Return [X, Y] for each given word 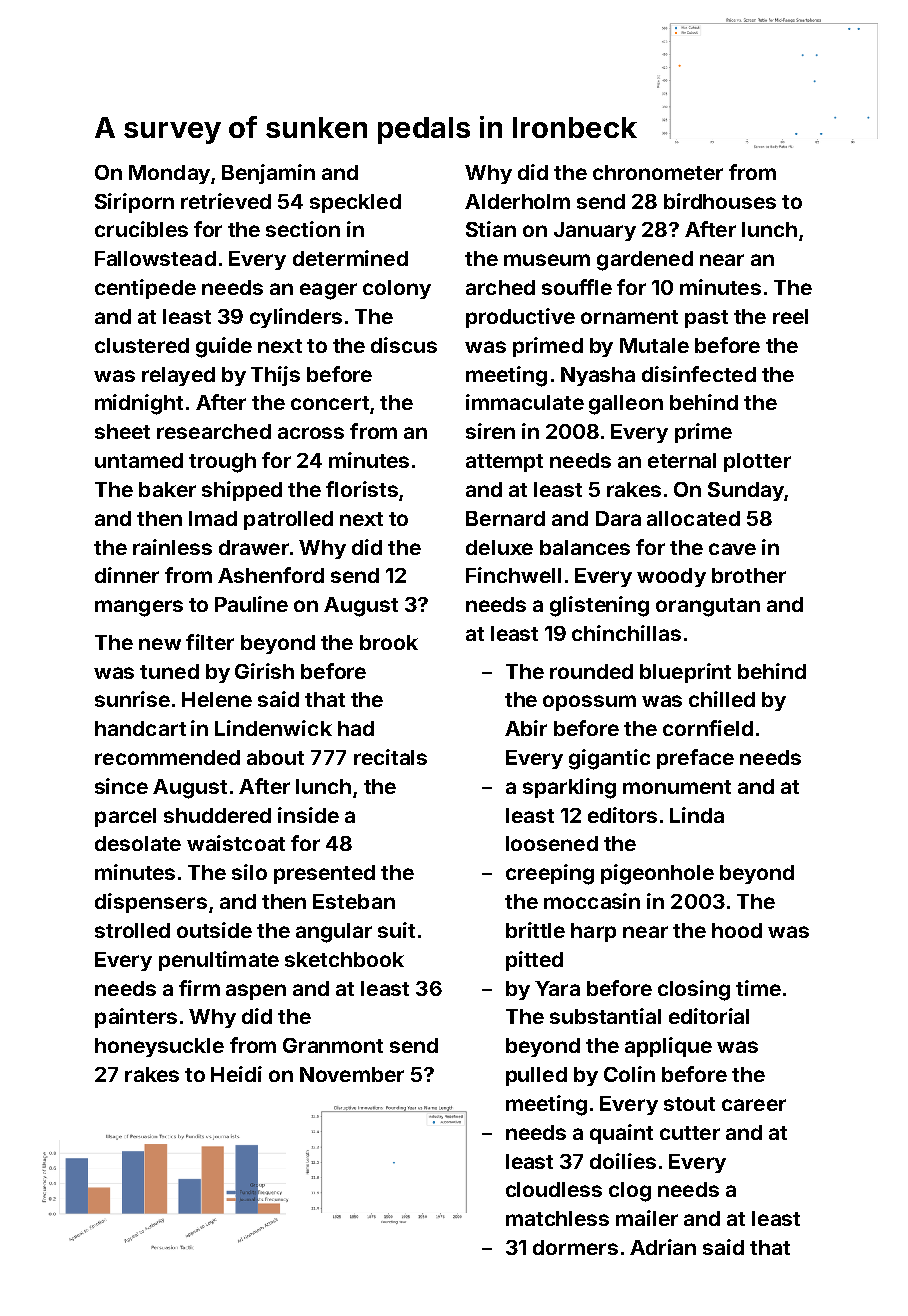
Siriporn [134, 203]
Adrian [663, 1247]
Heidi [236, 1074]
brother [749, 575]
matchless [557, 1218]
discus [404, 345]
